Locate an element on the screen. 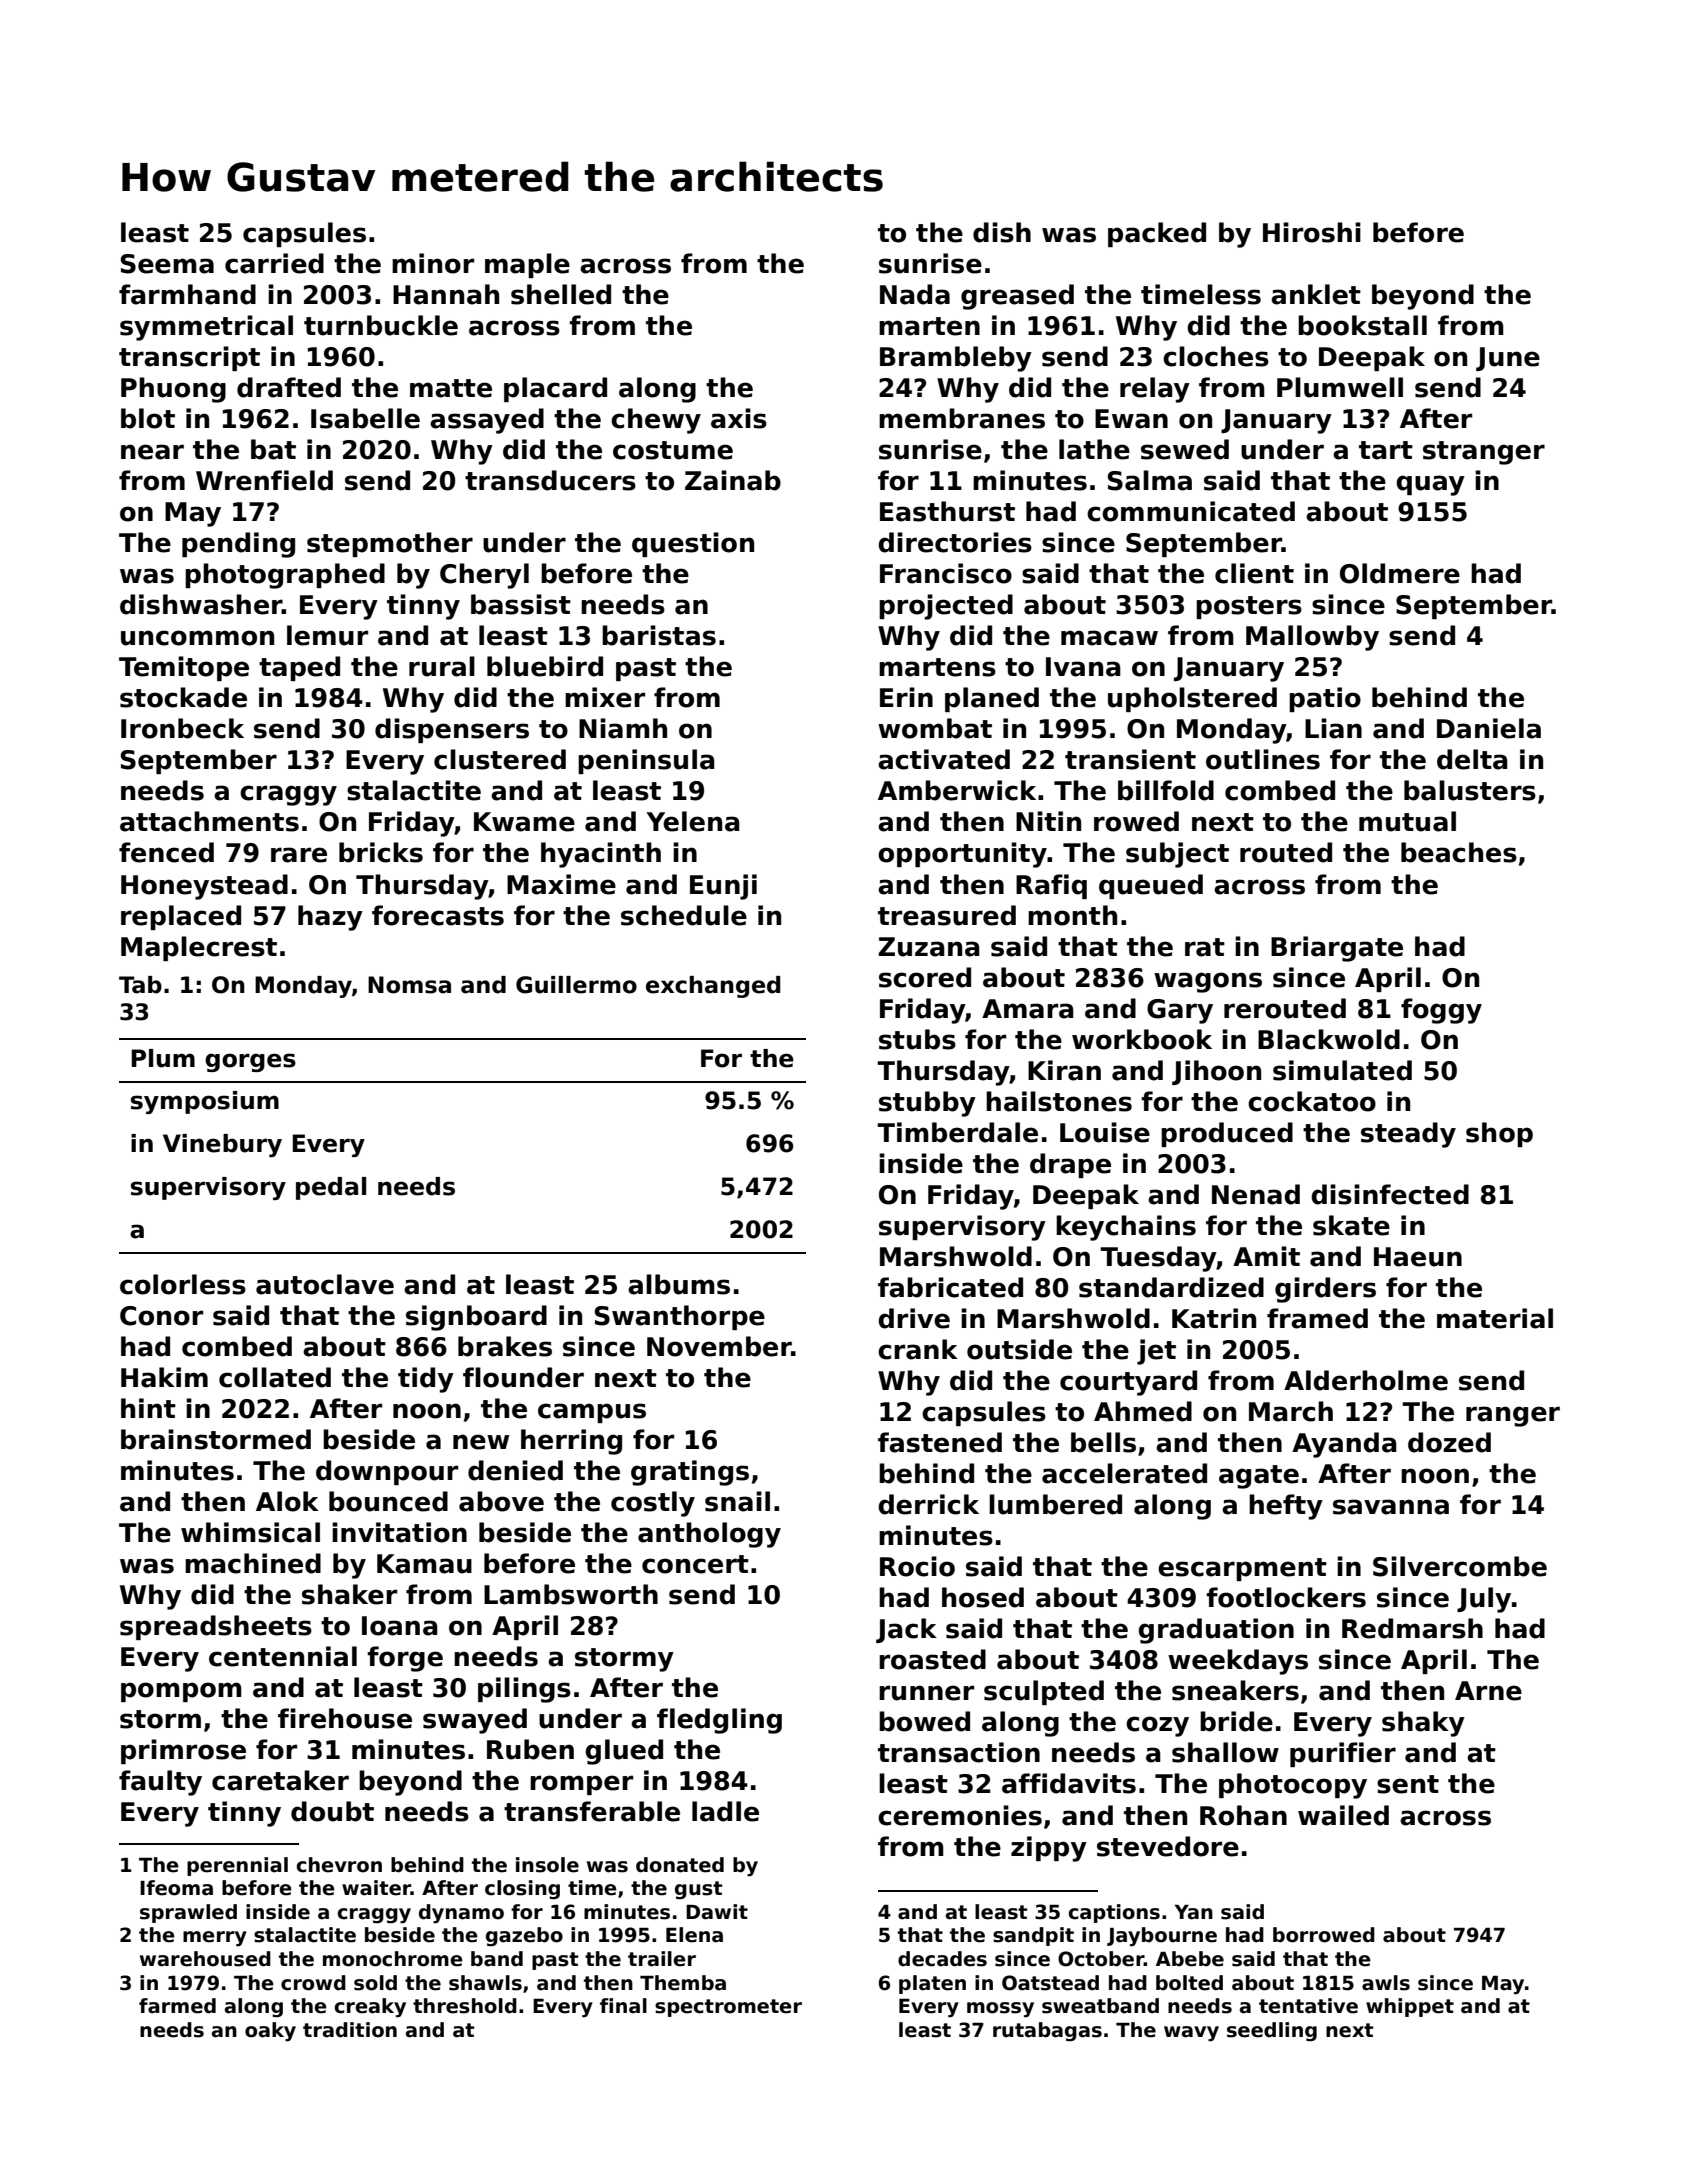  membranes is located at coordinates (962, 418).
